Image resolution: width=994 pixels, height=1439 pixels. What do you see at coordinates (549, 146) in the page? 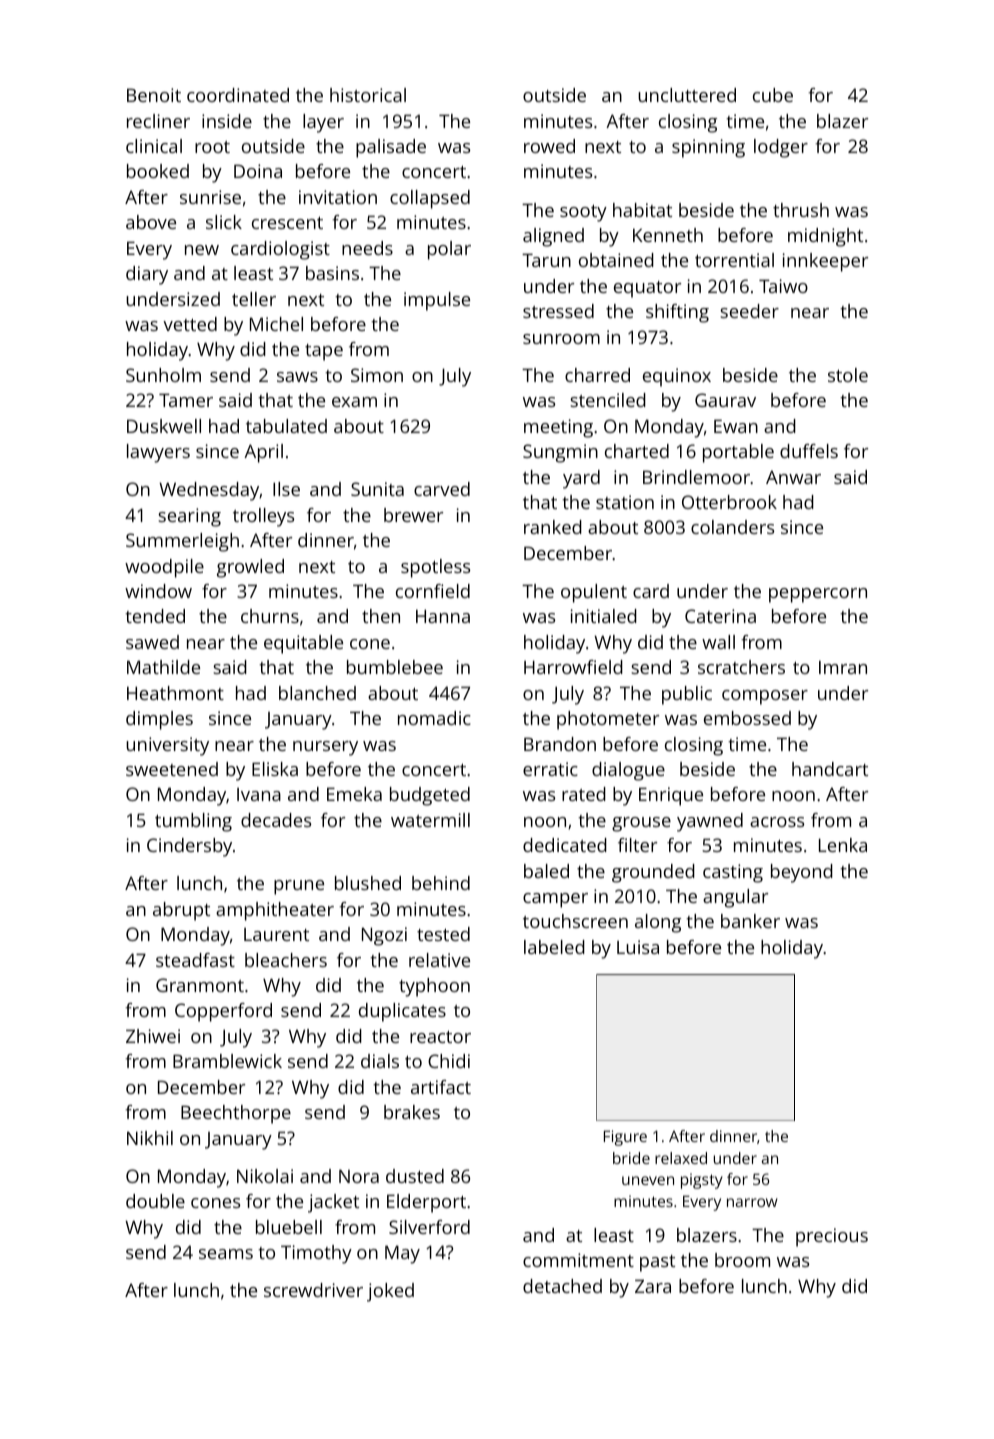
I see `rowed` at bounding box center [549, 146].
